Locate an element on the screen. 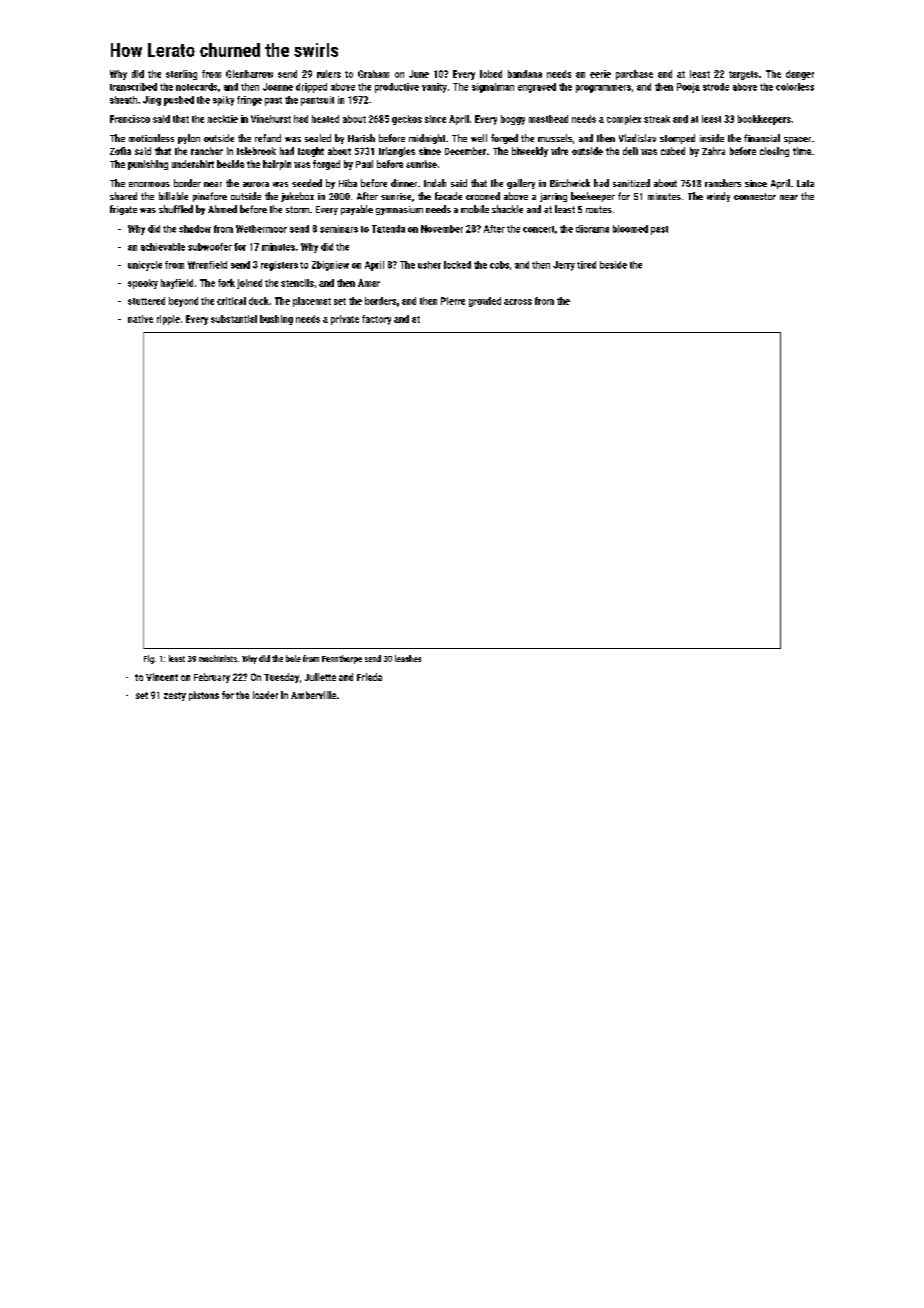  growled is located at coordinates (485, 302).
